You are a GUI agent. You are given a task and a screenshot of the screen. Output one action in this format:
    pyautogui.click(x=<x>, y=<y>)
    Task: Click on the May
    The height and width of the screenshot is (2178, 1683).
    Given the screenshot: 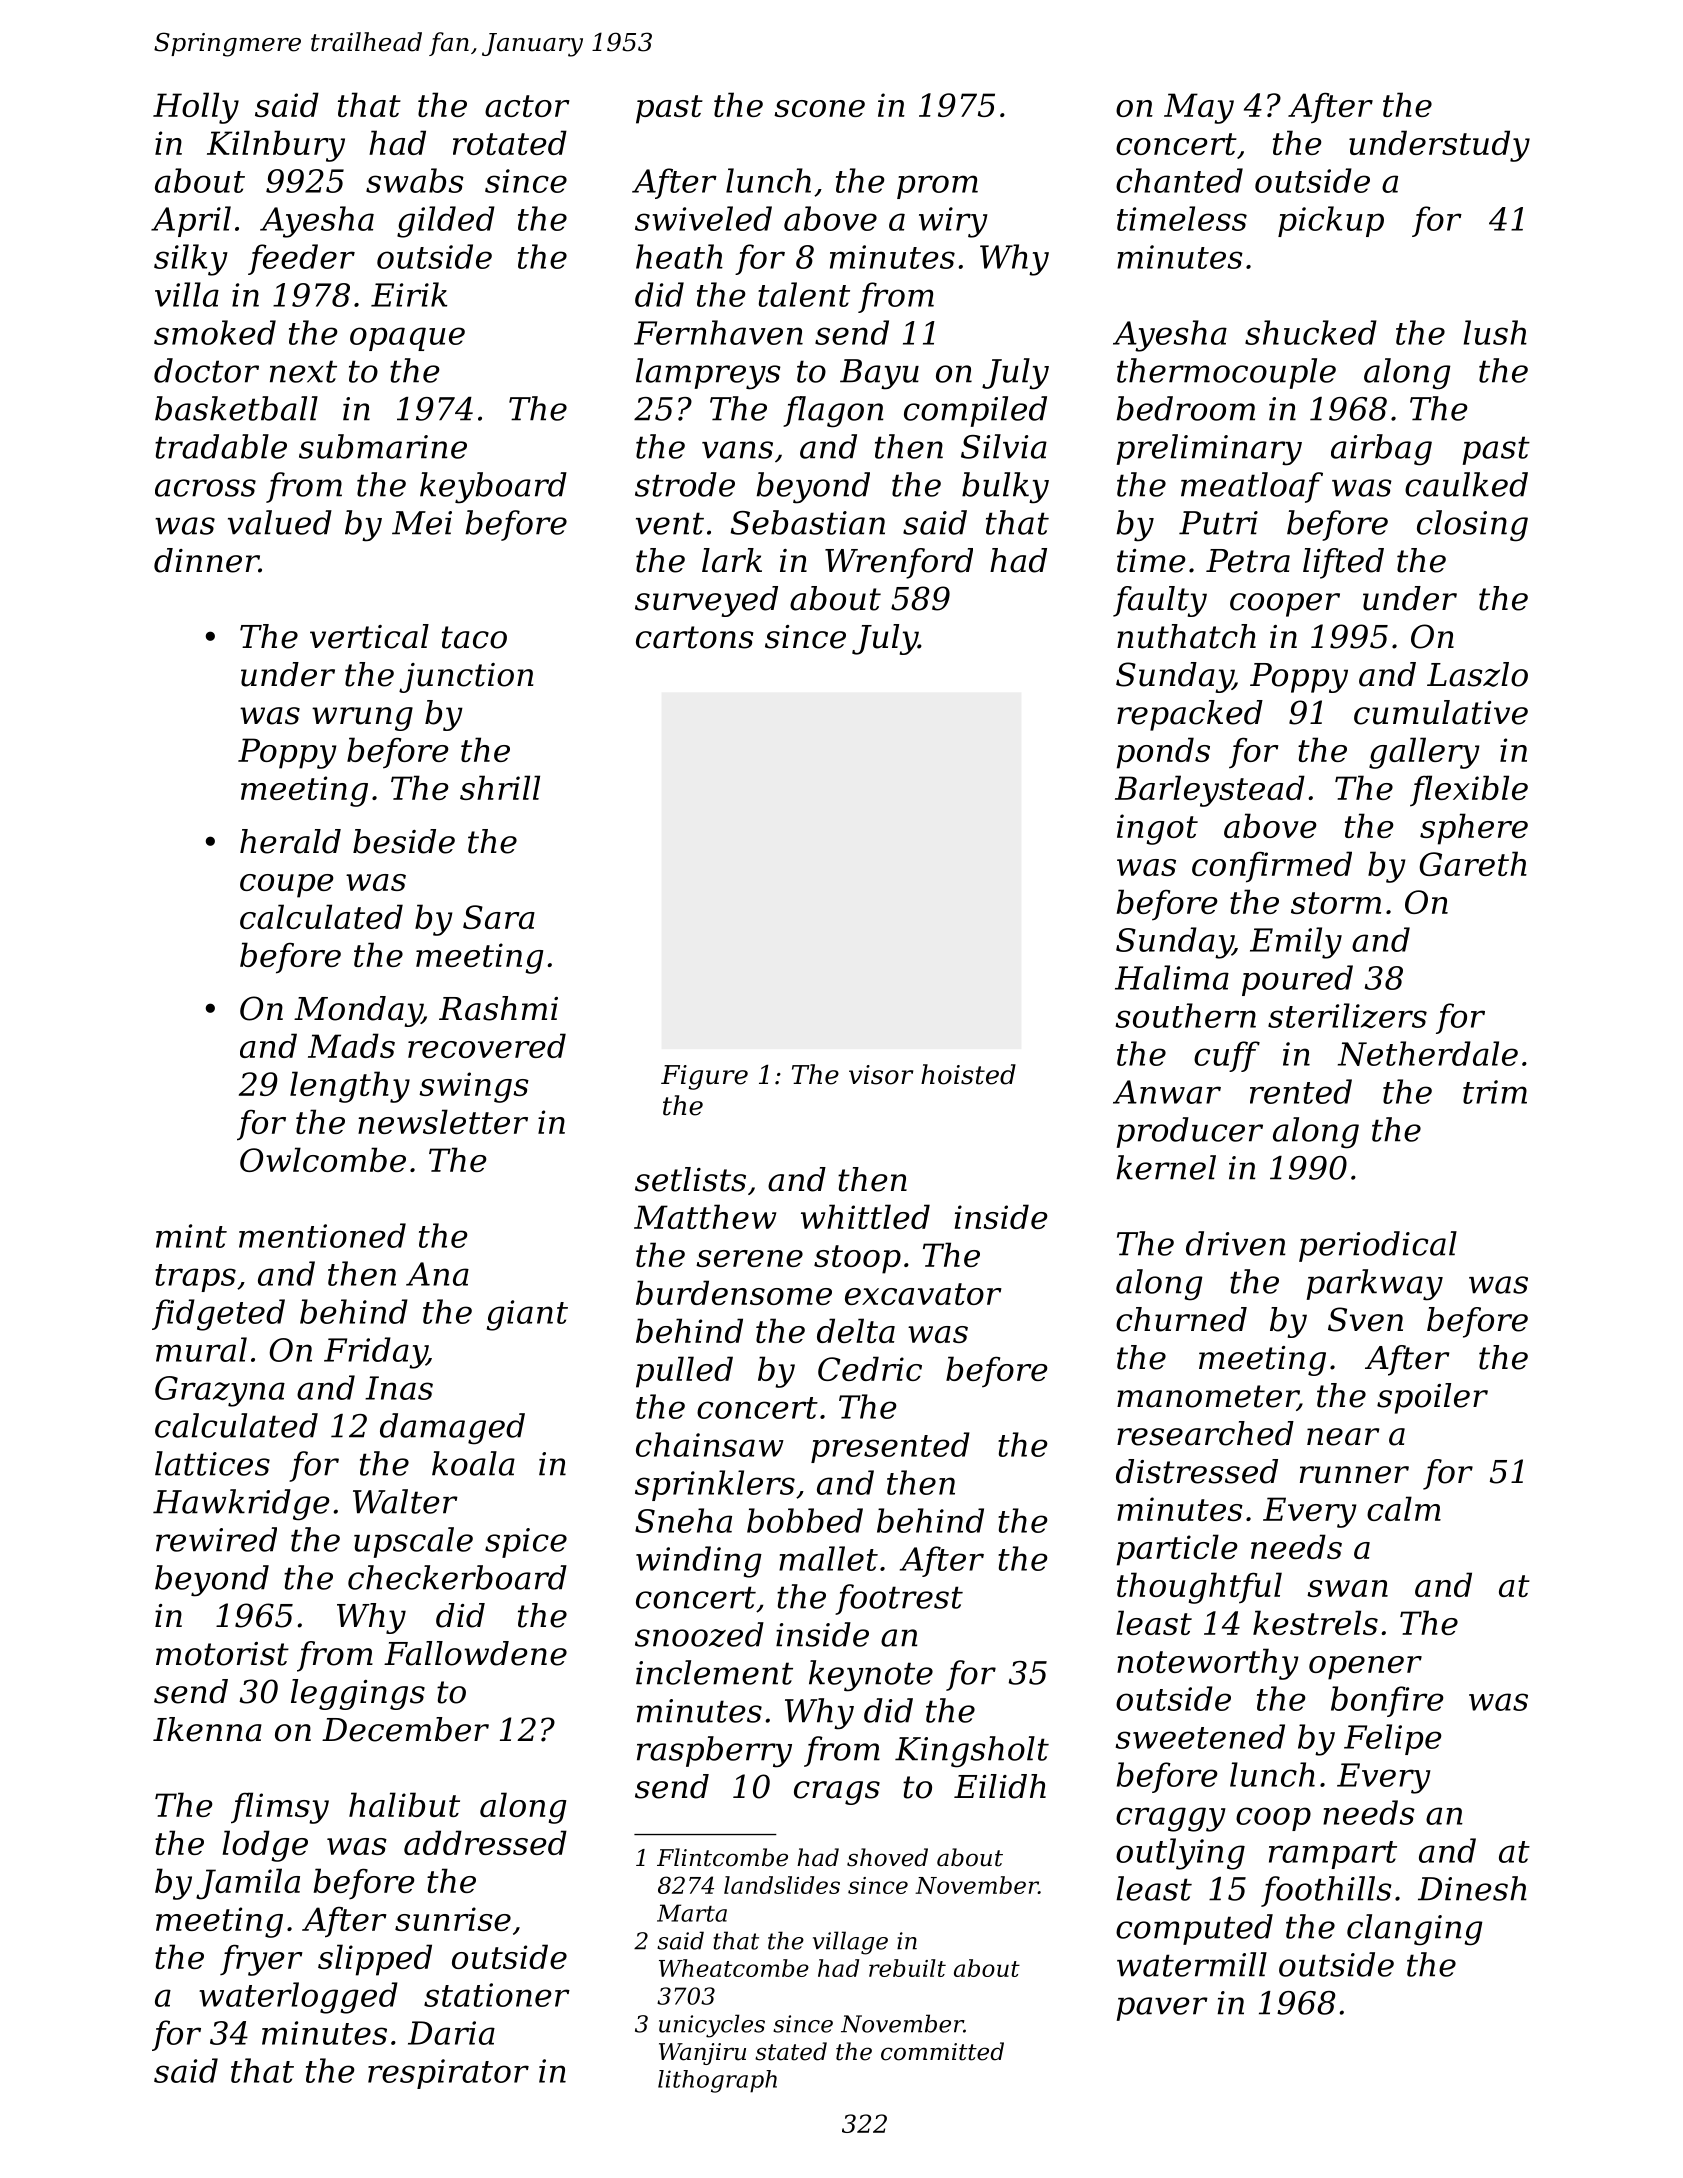 What is the action you would take?
    pyautogui.click(x=1199, y=108)
